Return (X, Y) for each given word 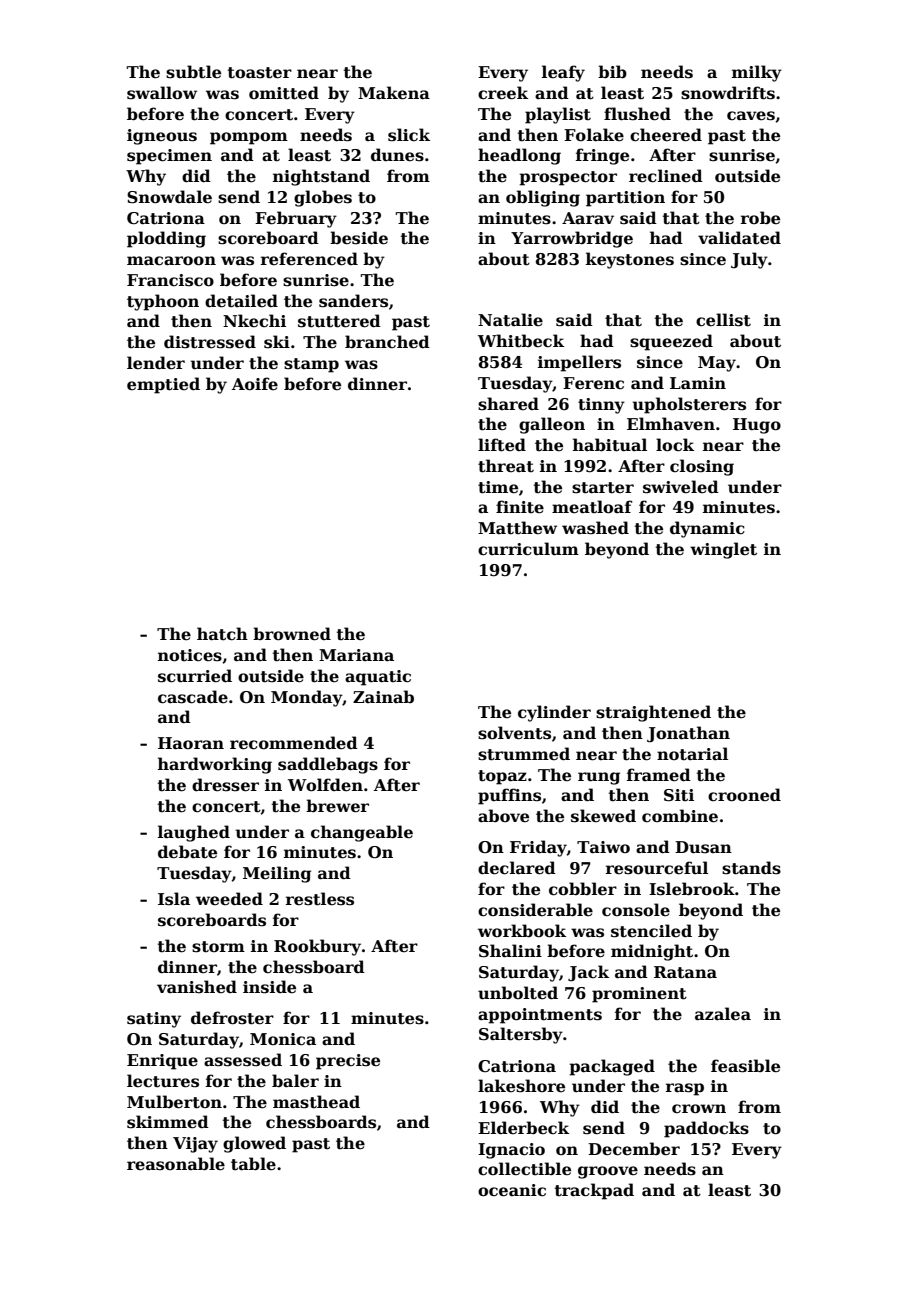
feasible (745, 1066)
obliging (543, 198)
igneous (162, 137)
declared (517, 868)
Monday (306, 698)
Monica (283, 1039)
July (749, 260)
